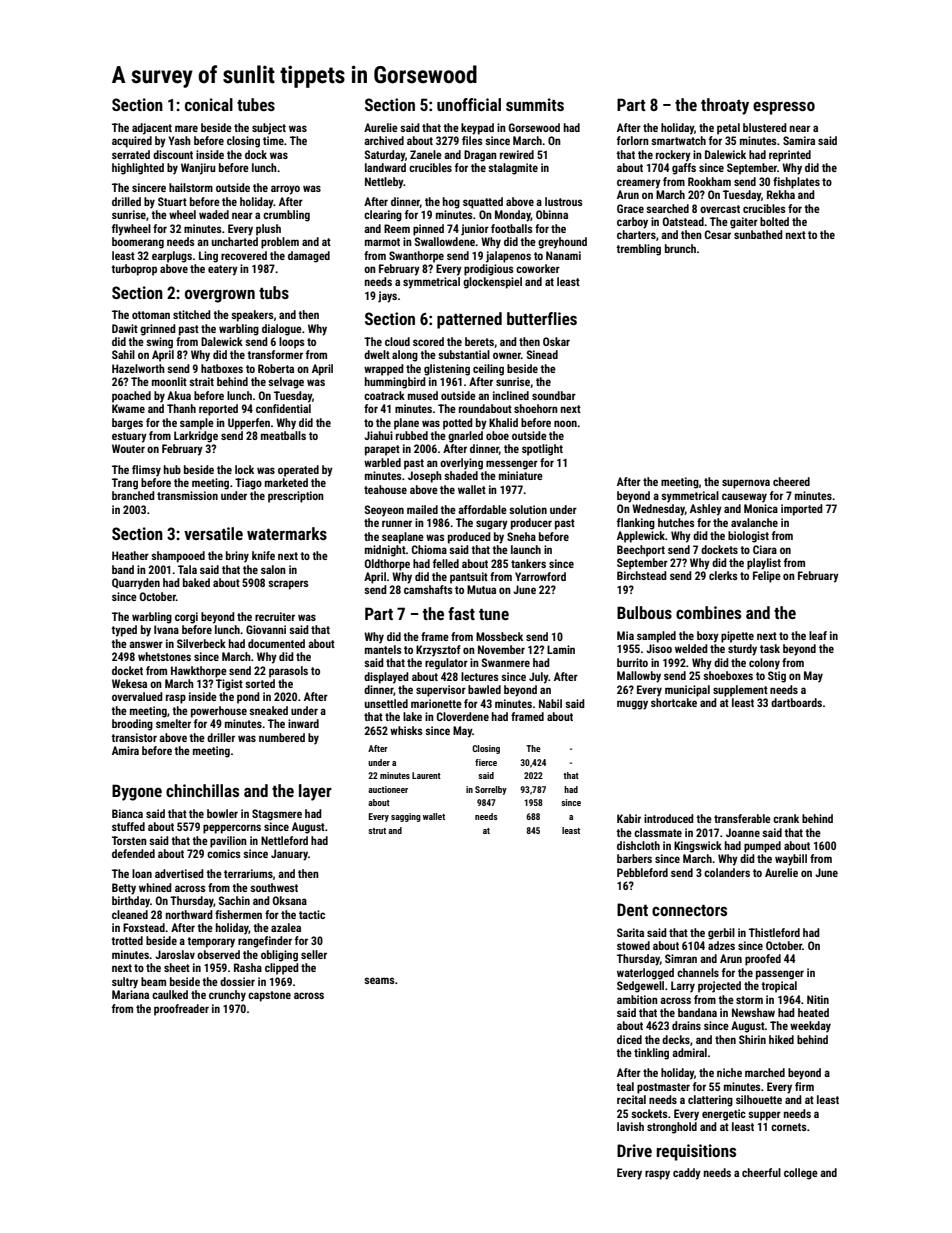  What do you see at coordinates (786, 818) in the screenshot?
I see `crank` at bounding box center [786, 818].
